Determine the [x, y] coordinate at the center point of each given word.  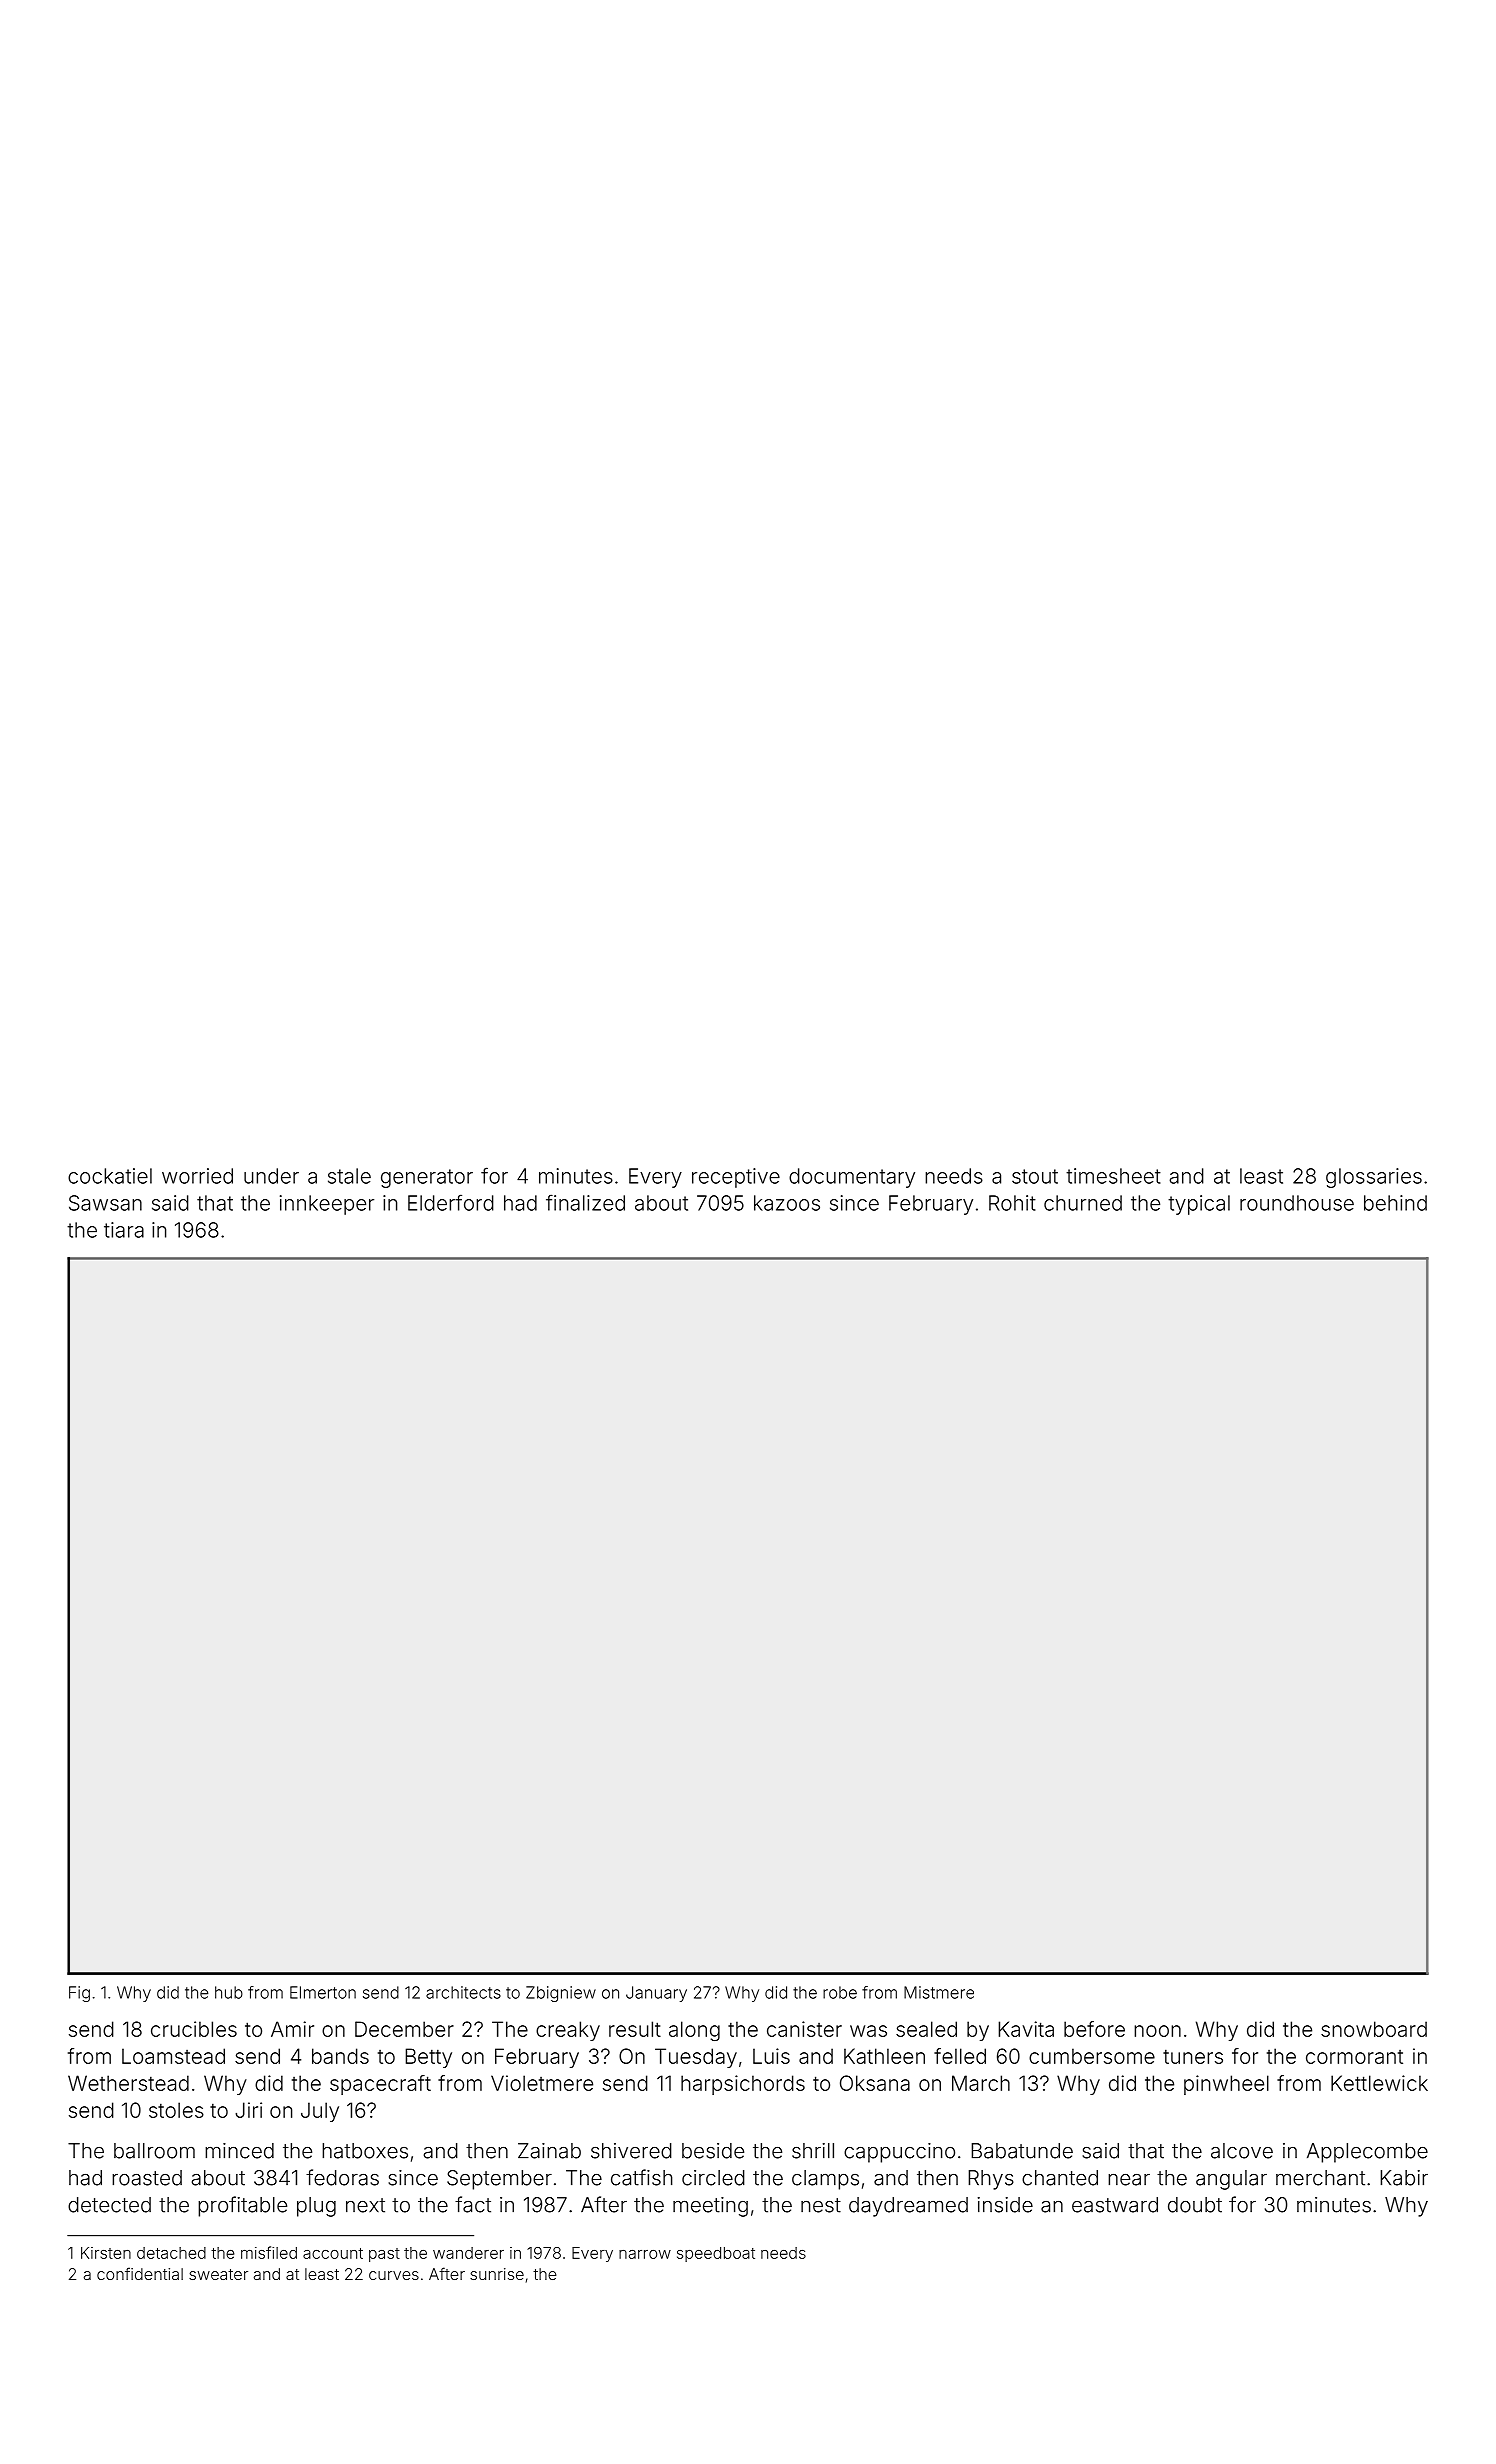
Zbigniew [561, 1994]
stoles [176, 2110]
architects [463, 1992]
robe [840, 1992]
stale [349, 1176]
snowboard [1374, 2029]
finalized [585, 1202]
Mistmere [939, 1992]
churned [1083, 1203]
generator [427, 1178]
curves [394, 2275]
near [1129, 2180]
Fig [79, 1994]
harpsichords [743, 2085]
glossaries [1374, 1178]
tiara [124, 1230]
